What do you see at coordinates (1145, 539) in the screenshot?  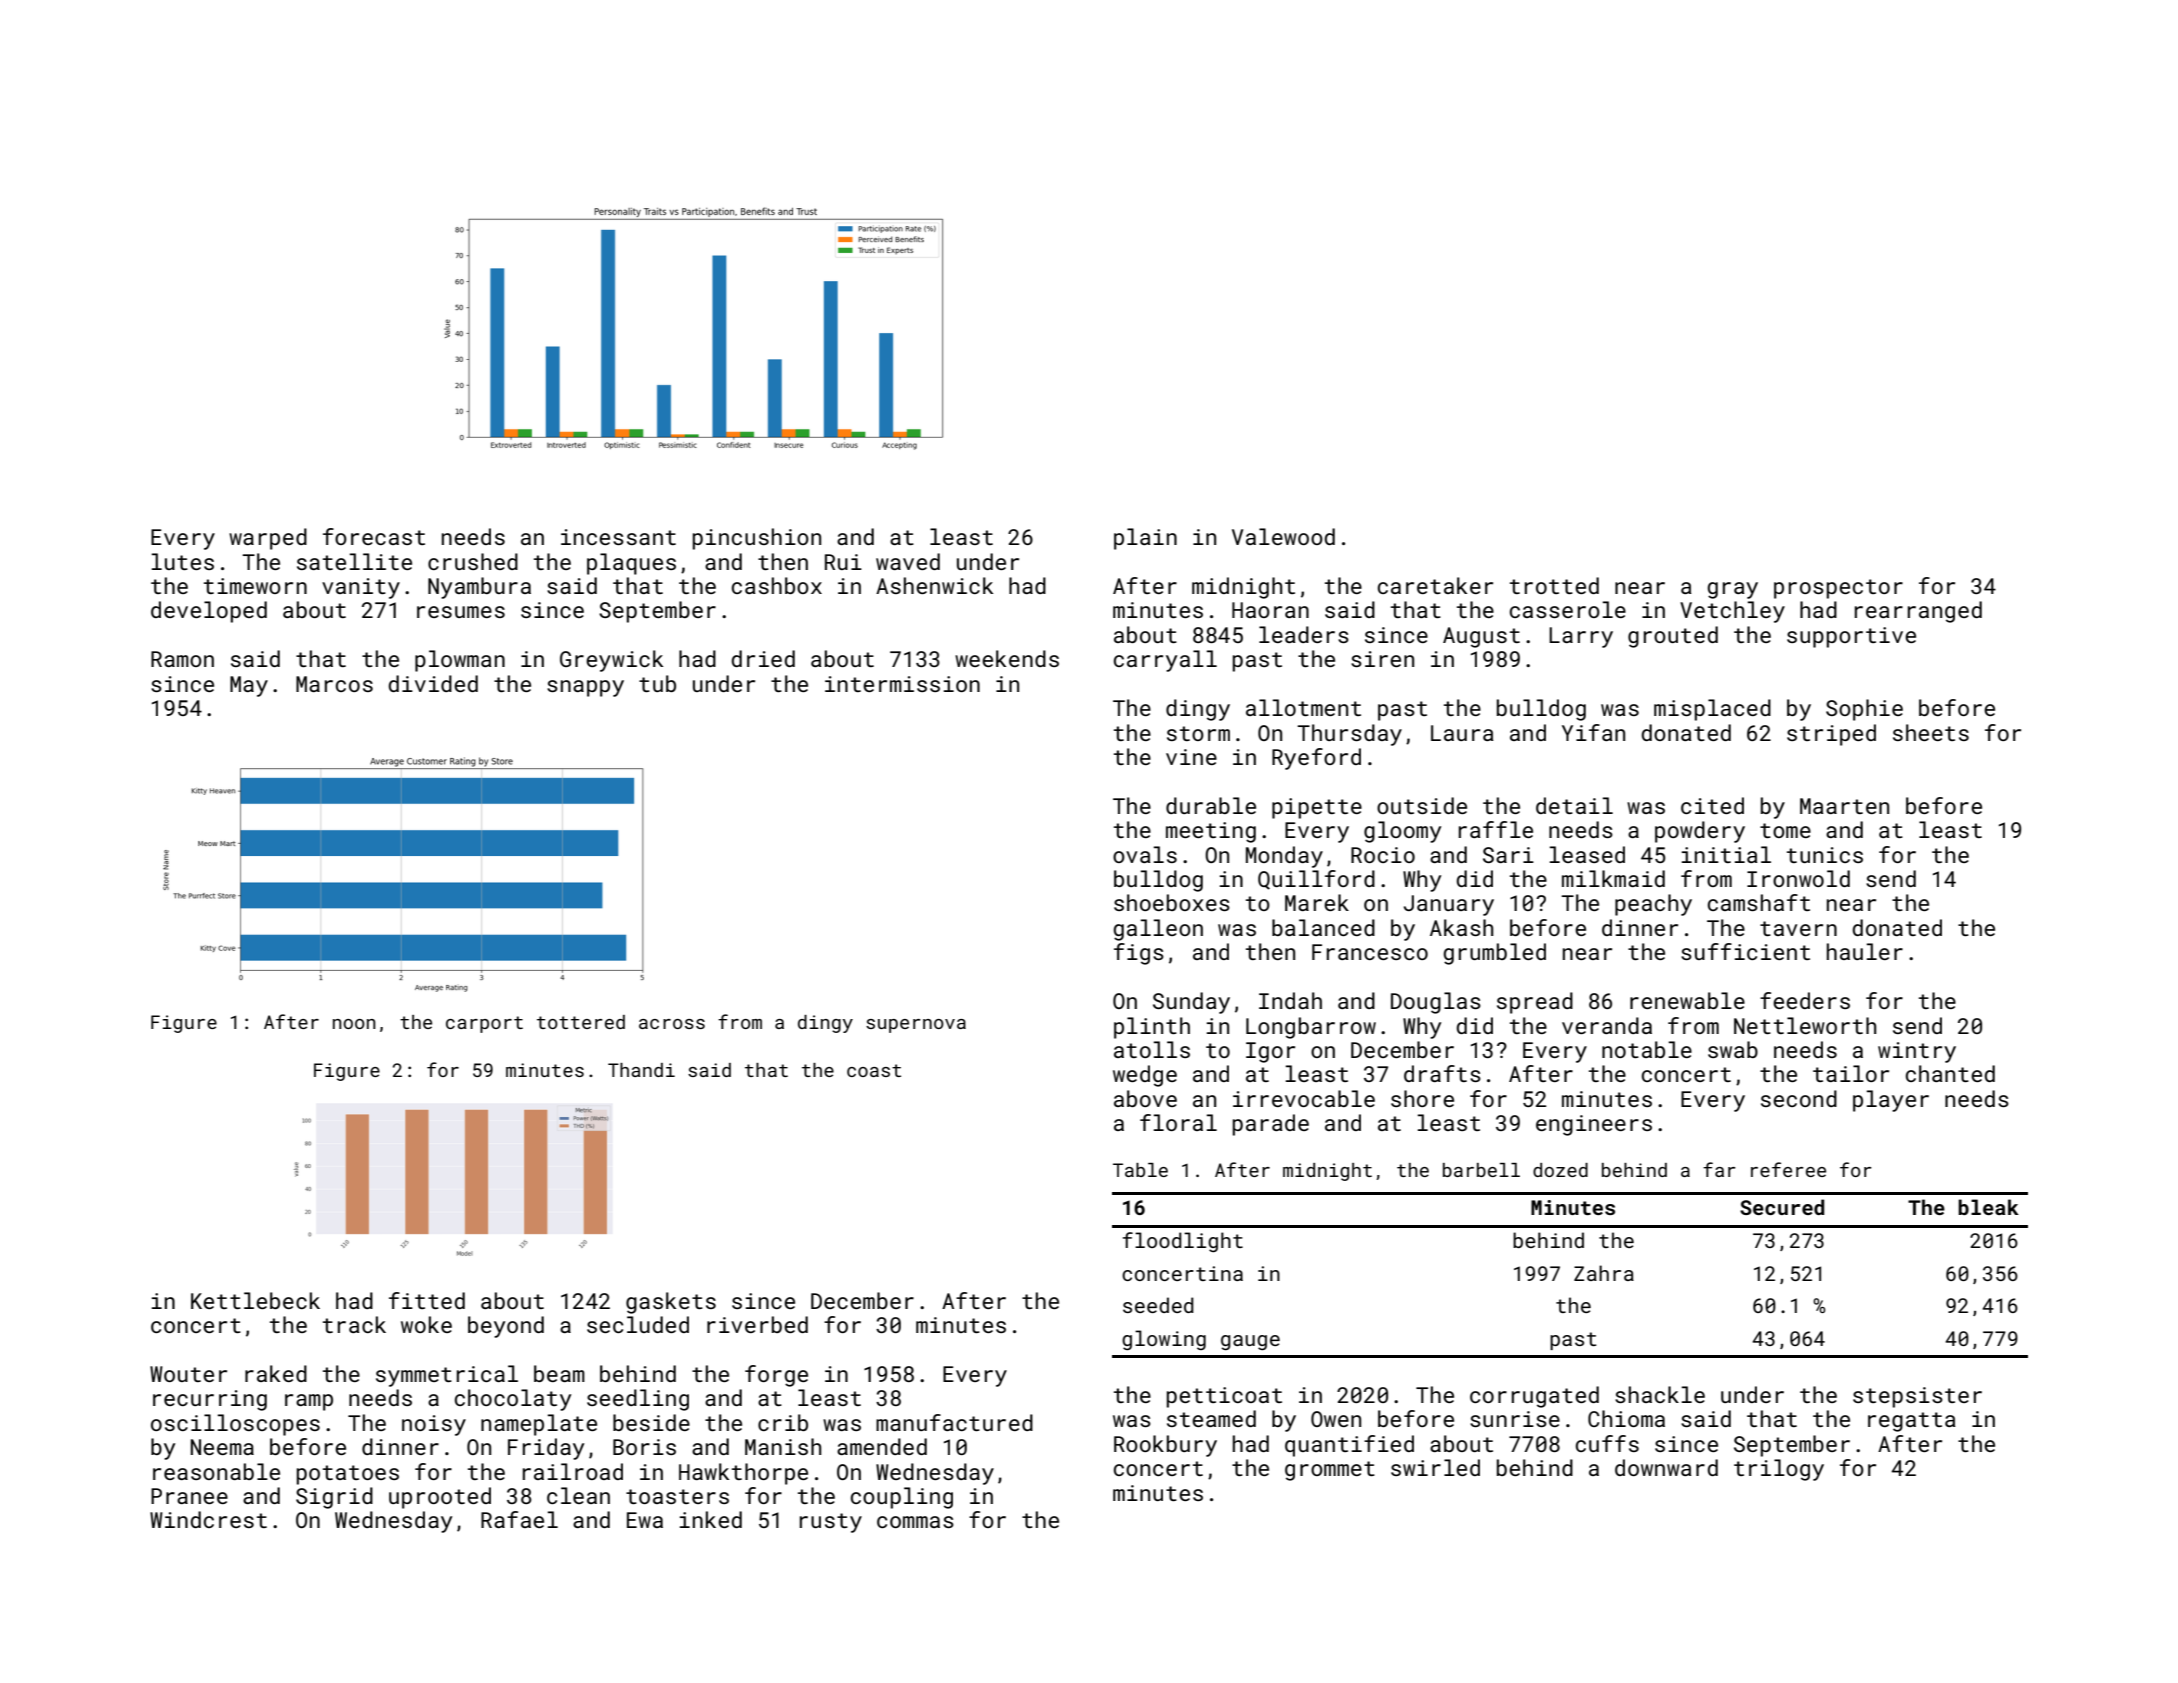 I see `plain` at bounding box center [1145, 539].
